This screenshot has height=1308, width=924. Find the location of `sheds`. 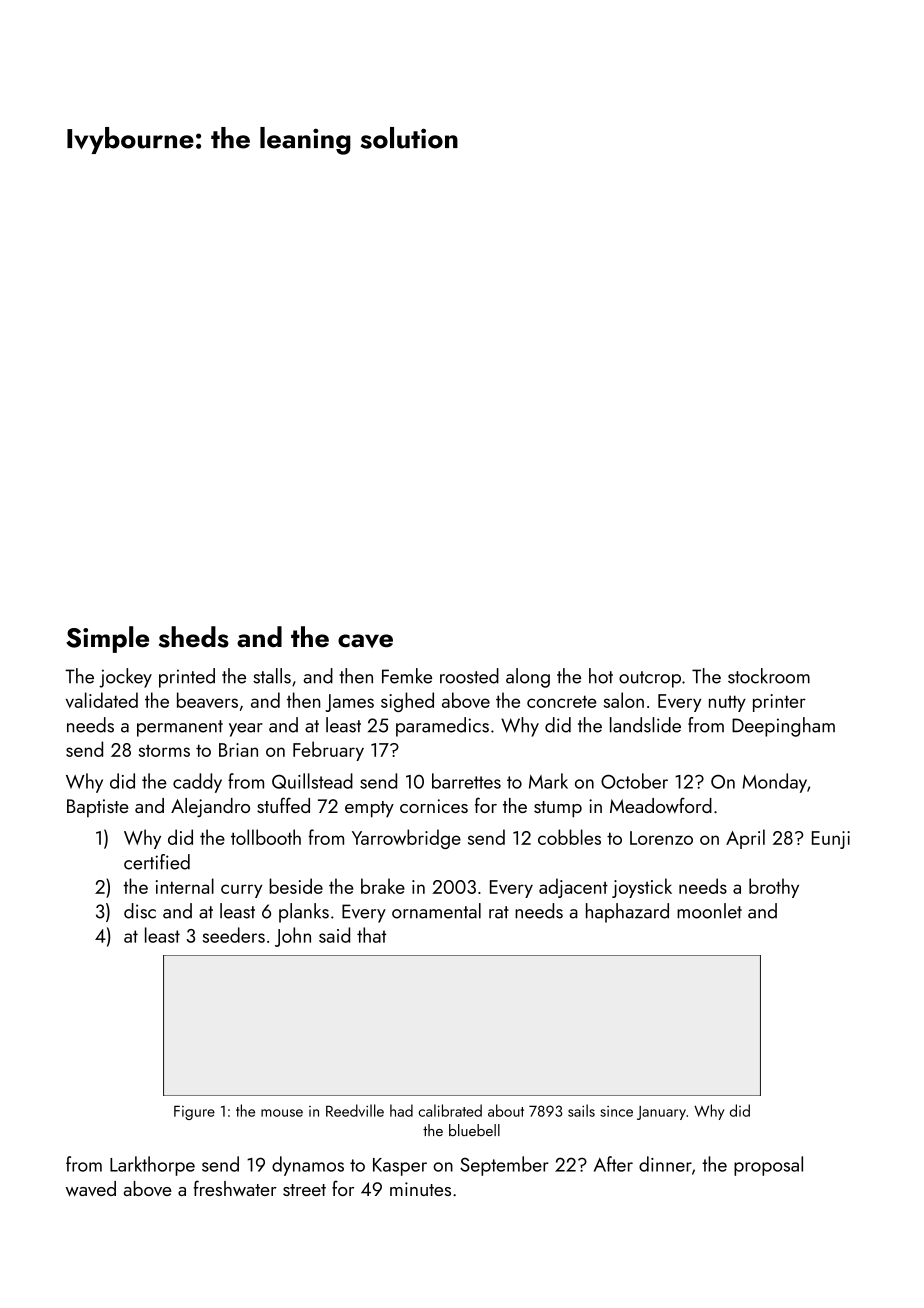

sheds is located at coordinates (194, 637).
